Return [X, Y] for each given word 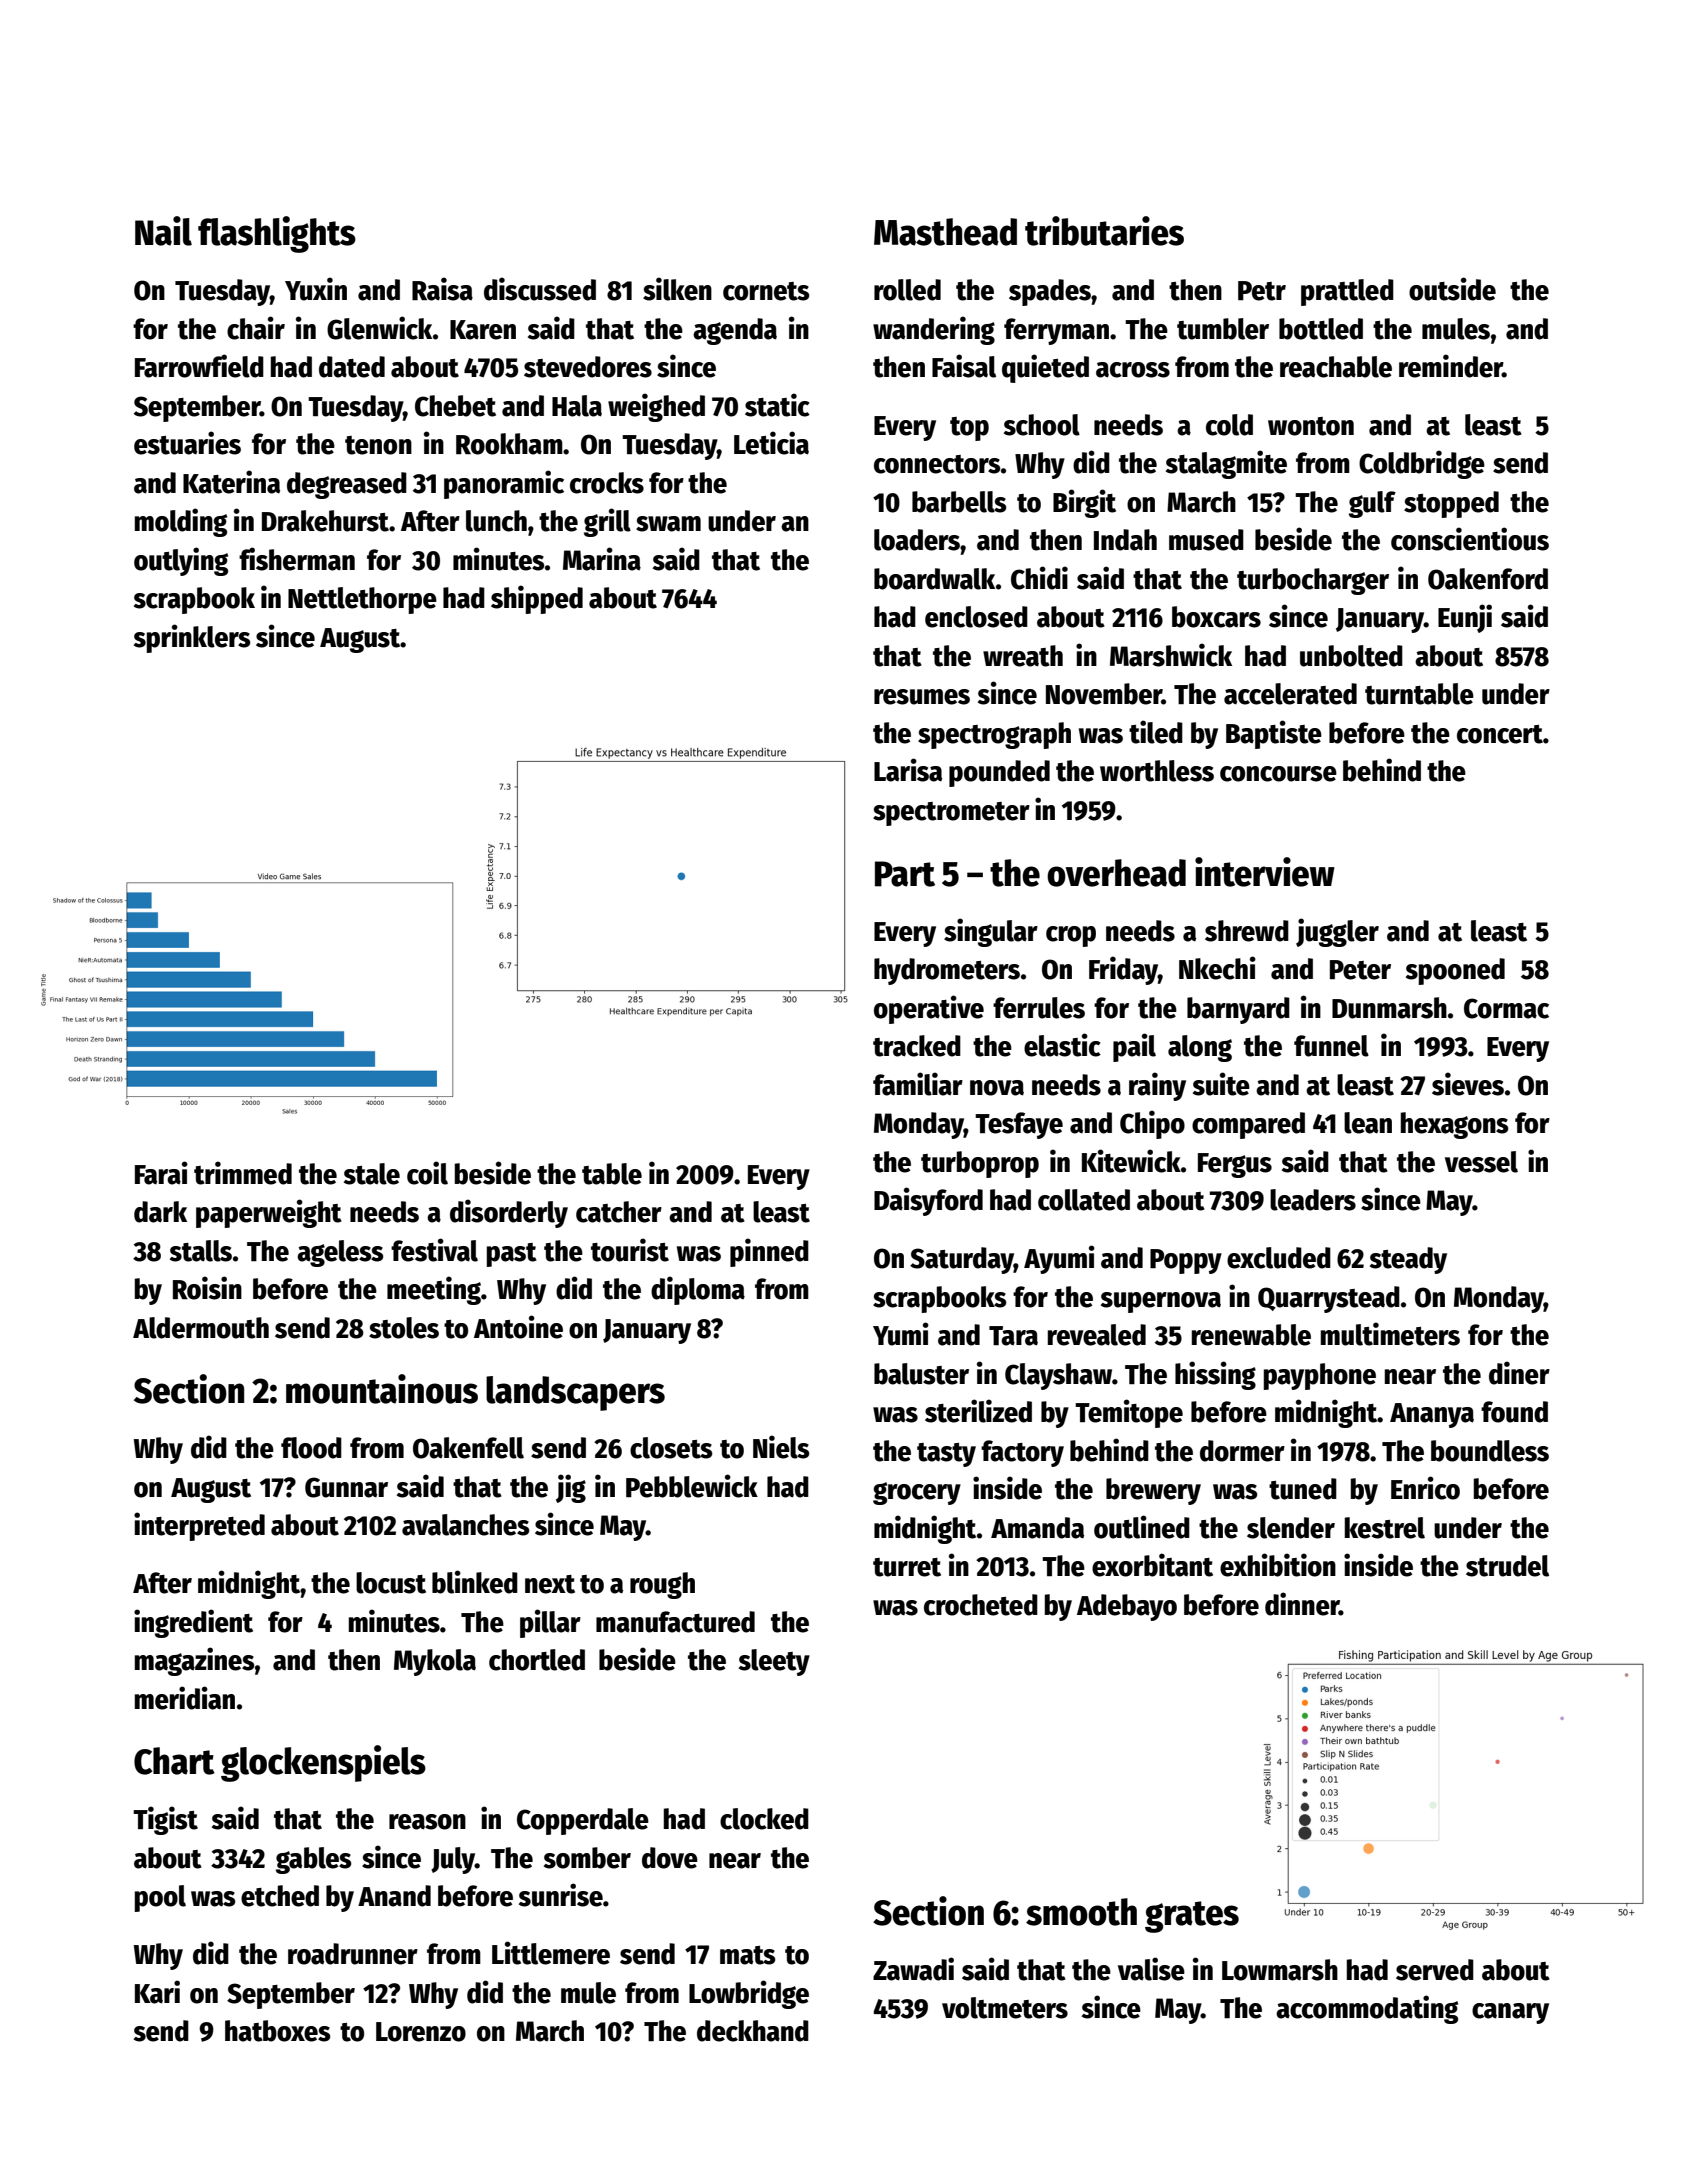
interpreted [199, 1526]
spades [1050, 292]
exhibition [1278, 1565]
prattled [1347, 292]
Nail [163, 231]
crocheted [981, 1605]
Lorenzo [421, 2032]
